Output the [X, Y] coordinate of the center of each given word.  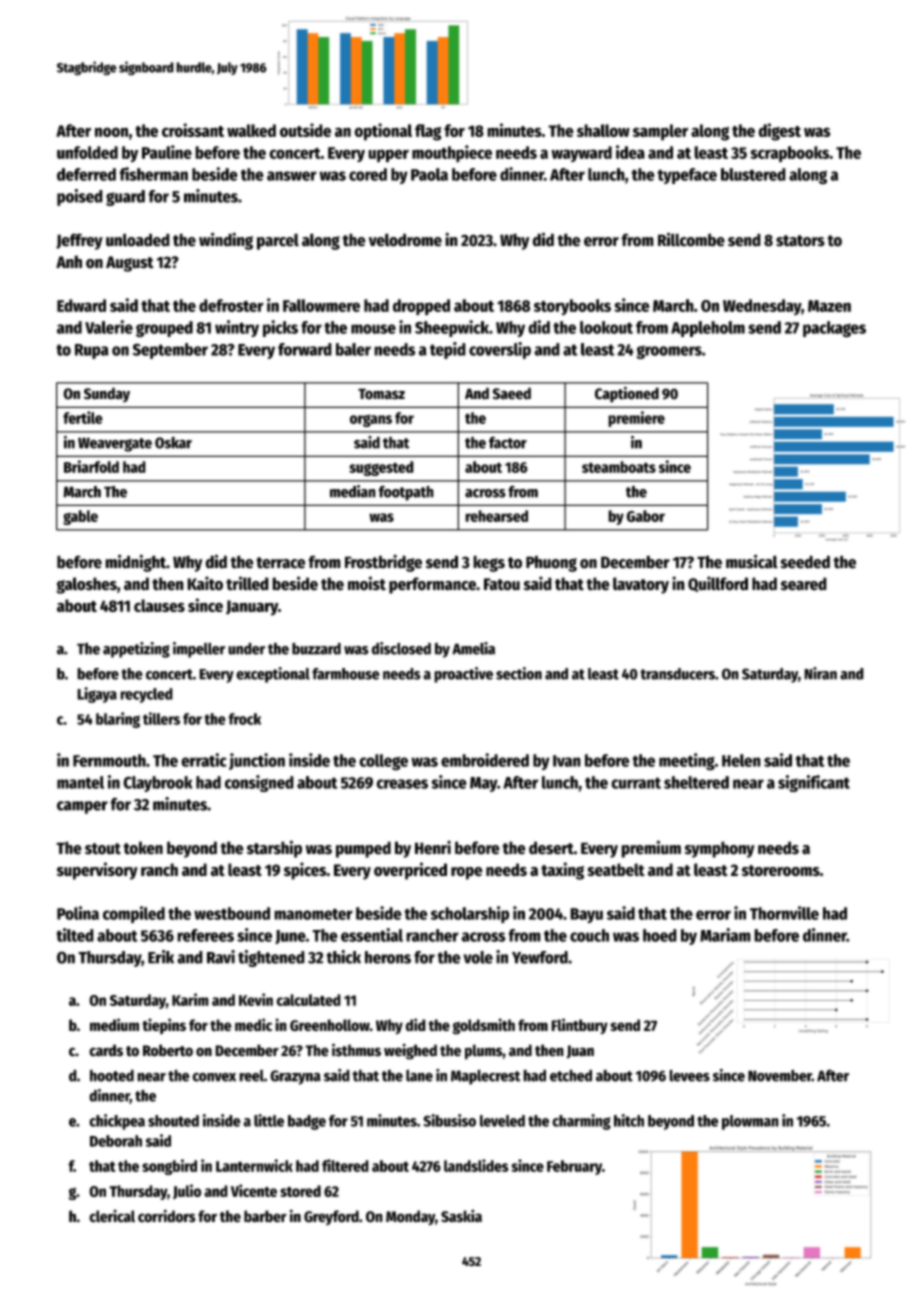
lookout [606, 327]
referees [205, 935]
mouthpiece [452, 154]
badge [307, 1122]
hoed [660, 935]
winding [226, 241]
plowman [750, 1122]
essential [372, 935]
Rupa [92, 351]
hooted [112, 1075]
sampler [660, 132]
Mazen [829, 306]
